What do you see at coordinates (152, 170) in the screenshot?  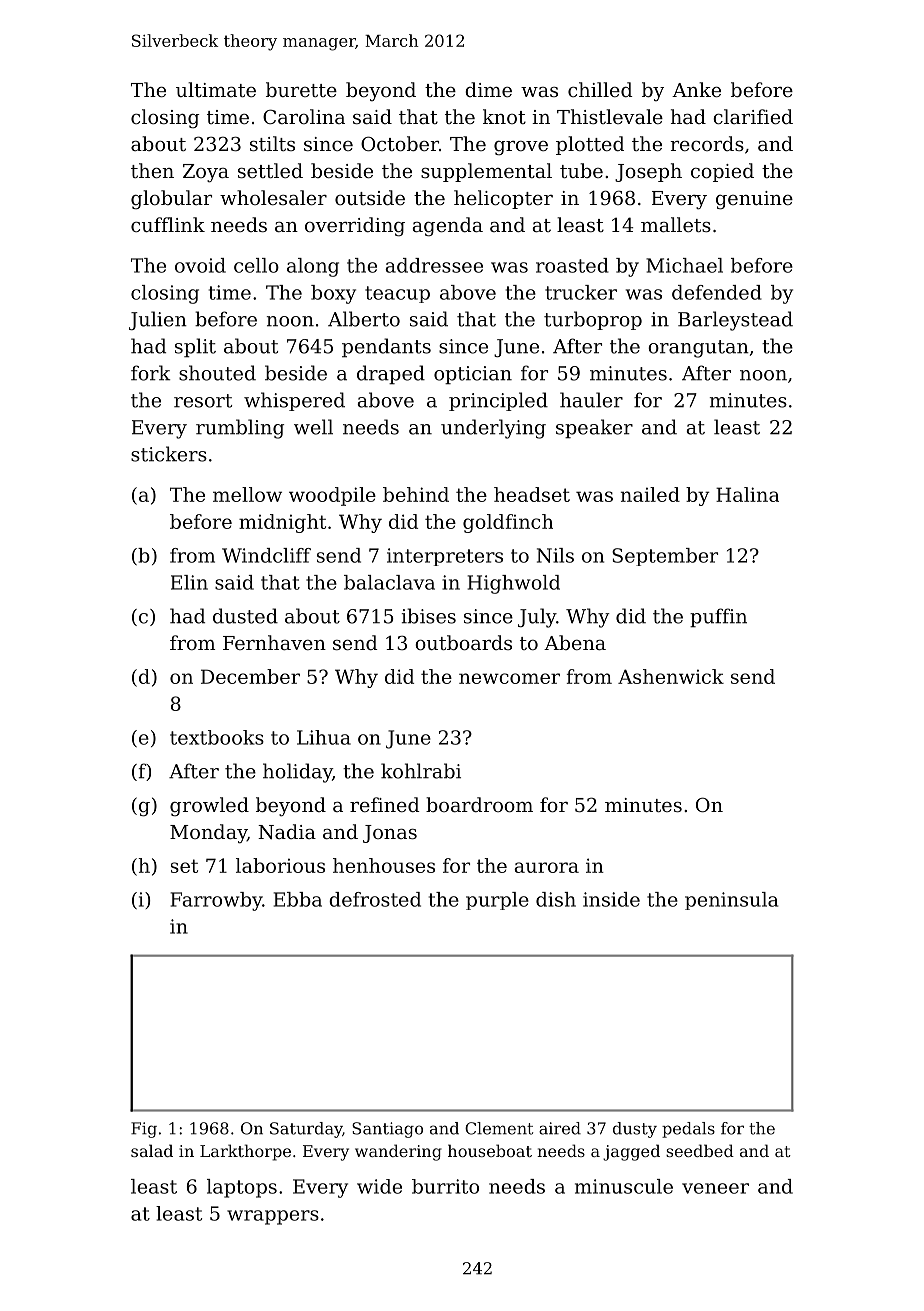 I see `then` at bounding box center [152, 170].
